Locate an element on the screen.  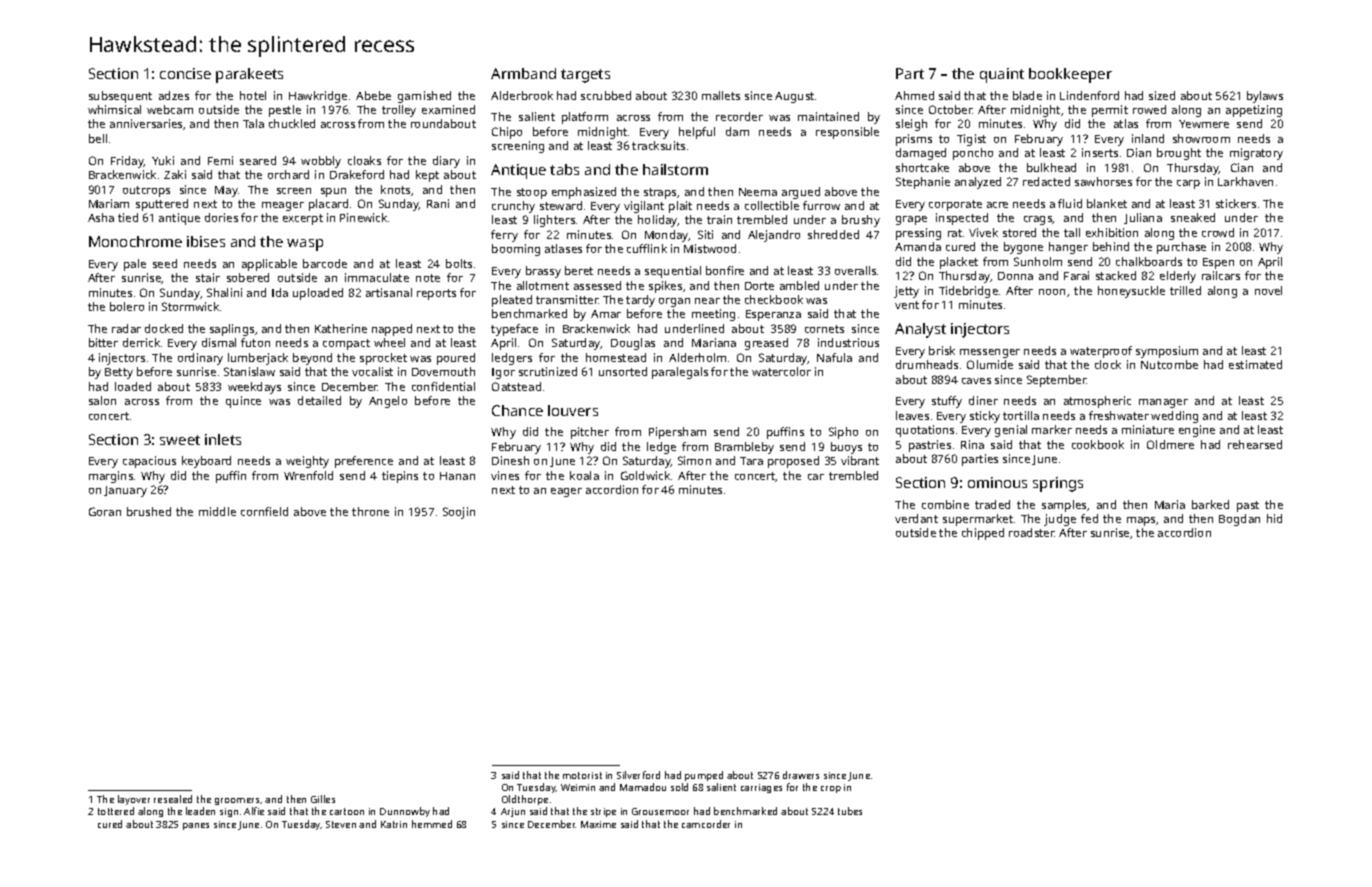
placard is located at coordinates (328, 205).
